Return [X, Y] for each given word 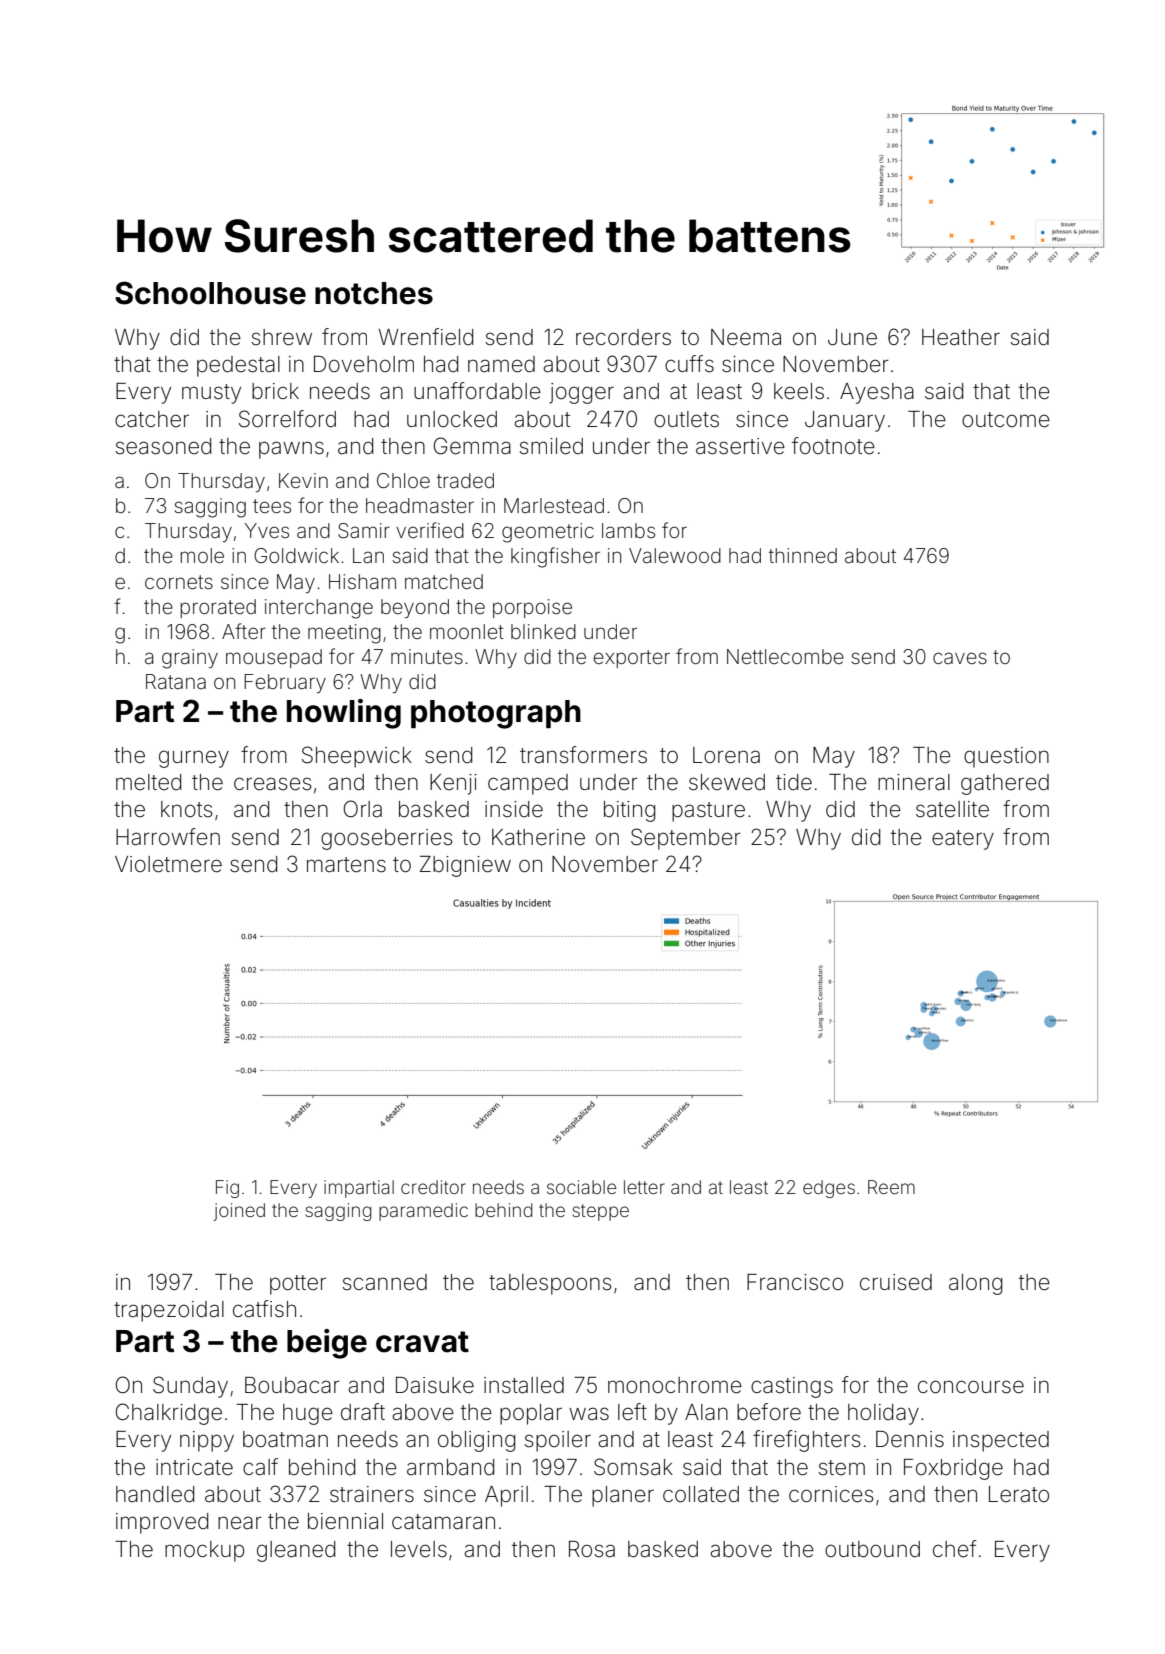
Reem [891, 1187]
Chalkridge [169, 1414]
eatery [963, 840]
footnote [833, 446]
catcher [152, 419]
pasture [708, 812]
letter [644, 1187]
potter [298, 1285]
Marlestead [554, 505]
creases [273, 784]
